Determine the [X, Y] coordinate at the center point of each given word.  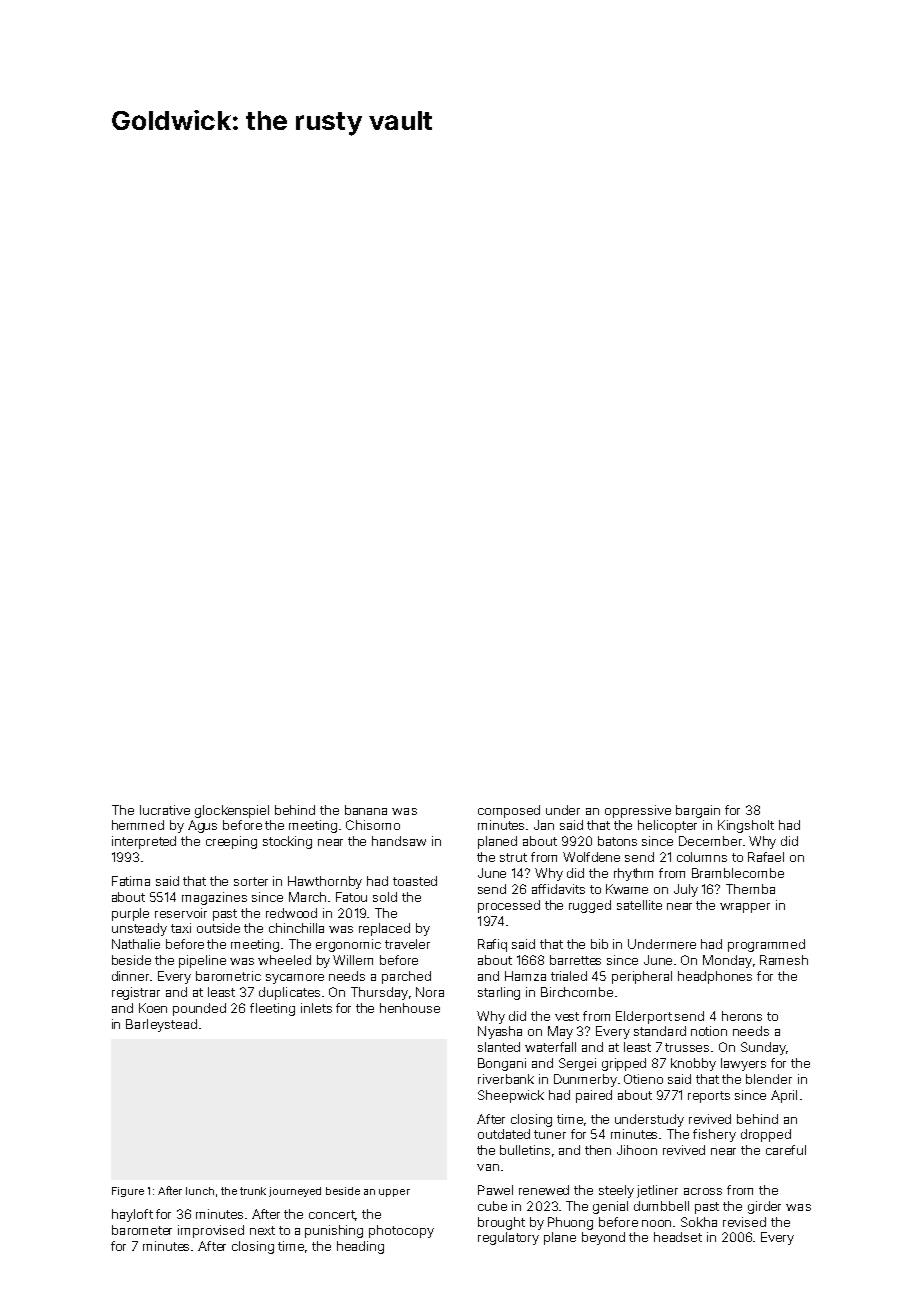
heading [360, 1247]
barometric [228, 976]
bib [599, 944]
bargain [698, 811]
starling [499, 993]
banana [366, 810]
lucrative [165, 810]
